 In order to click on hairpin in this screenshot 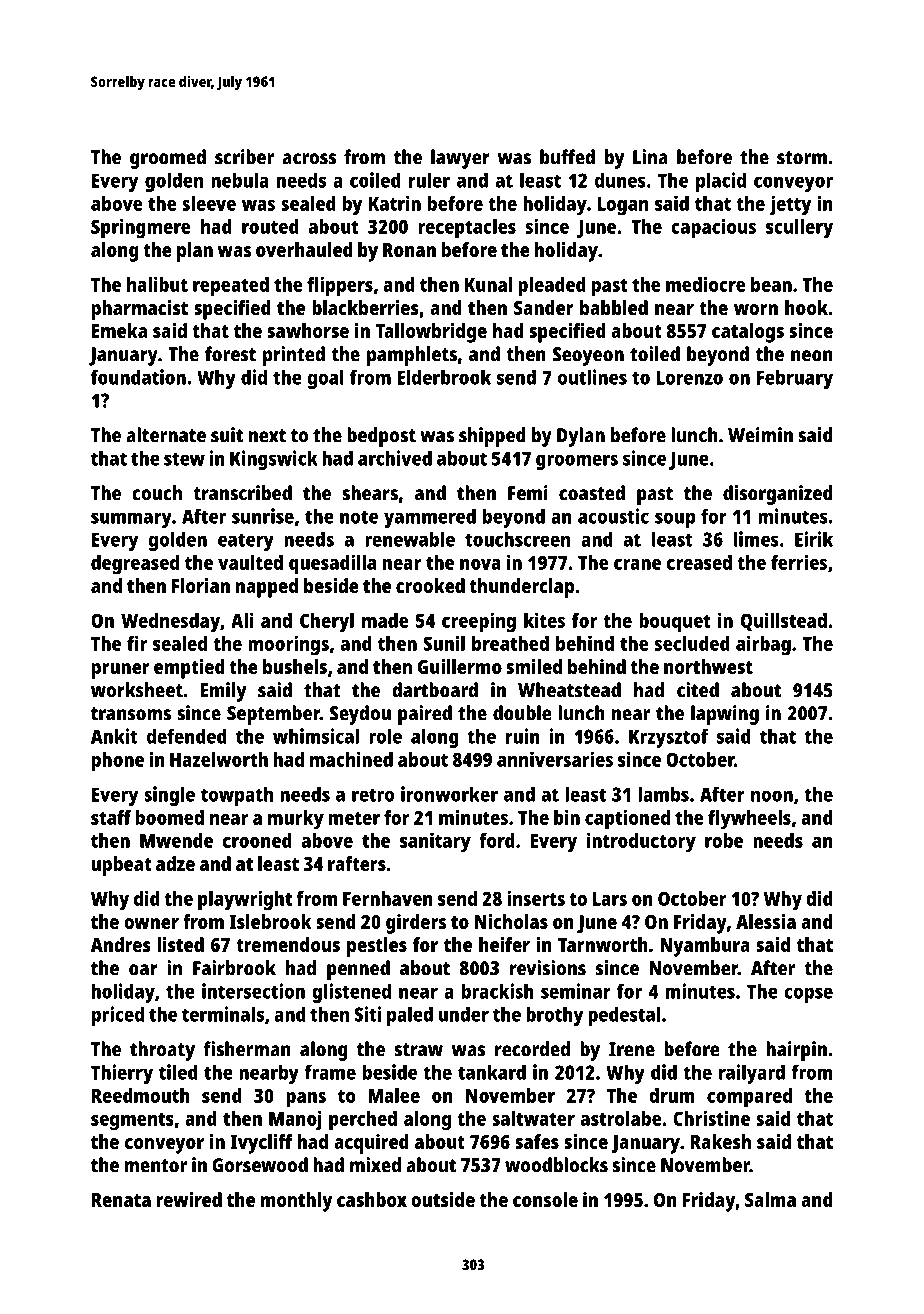, I will do `click(796, 1051)`.
